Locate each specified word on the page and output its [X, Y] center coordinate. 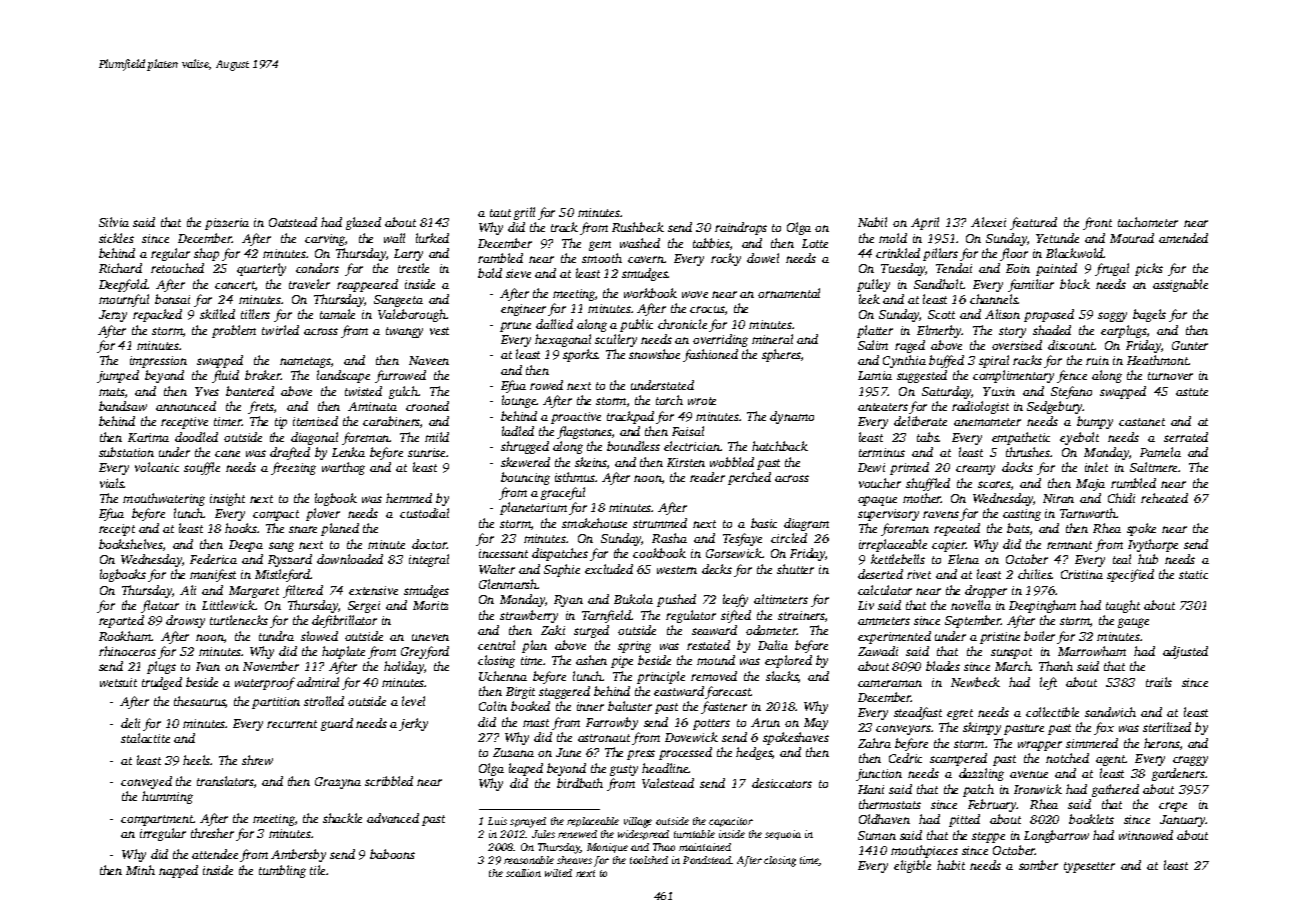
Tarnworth [1088, 513]
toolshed [649, 860]
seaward [714, 630]
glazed [363, 223]
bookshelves [131, 544]
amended [1183, 238]
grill [524, 213]
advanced [393, 818]
